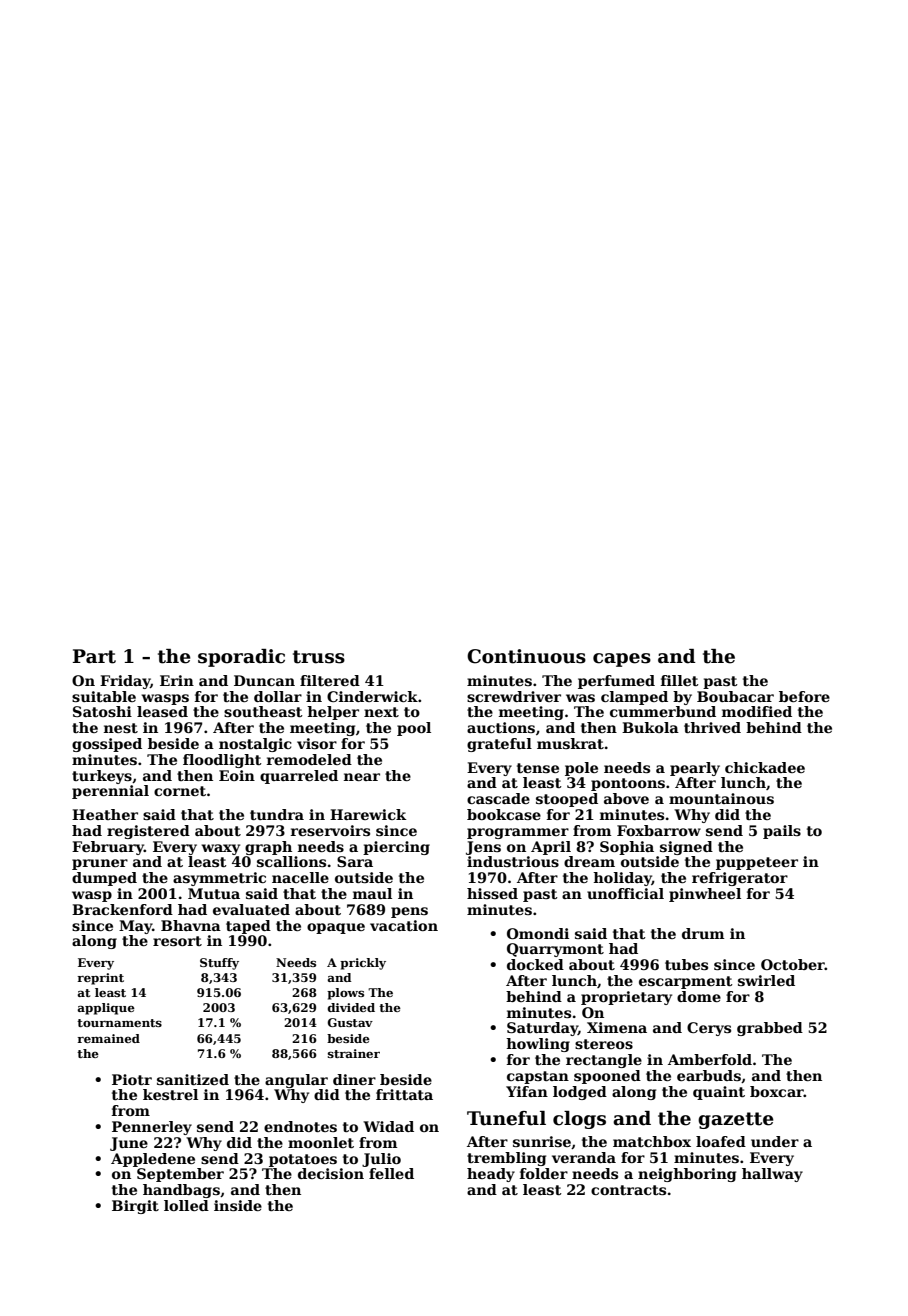 The image size is (908, 1316). Describe the element at coordinates (680, 680) in the screenshot. I see `fillet` at that location.
